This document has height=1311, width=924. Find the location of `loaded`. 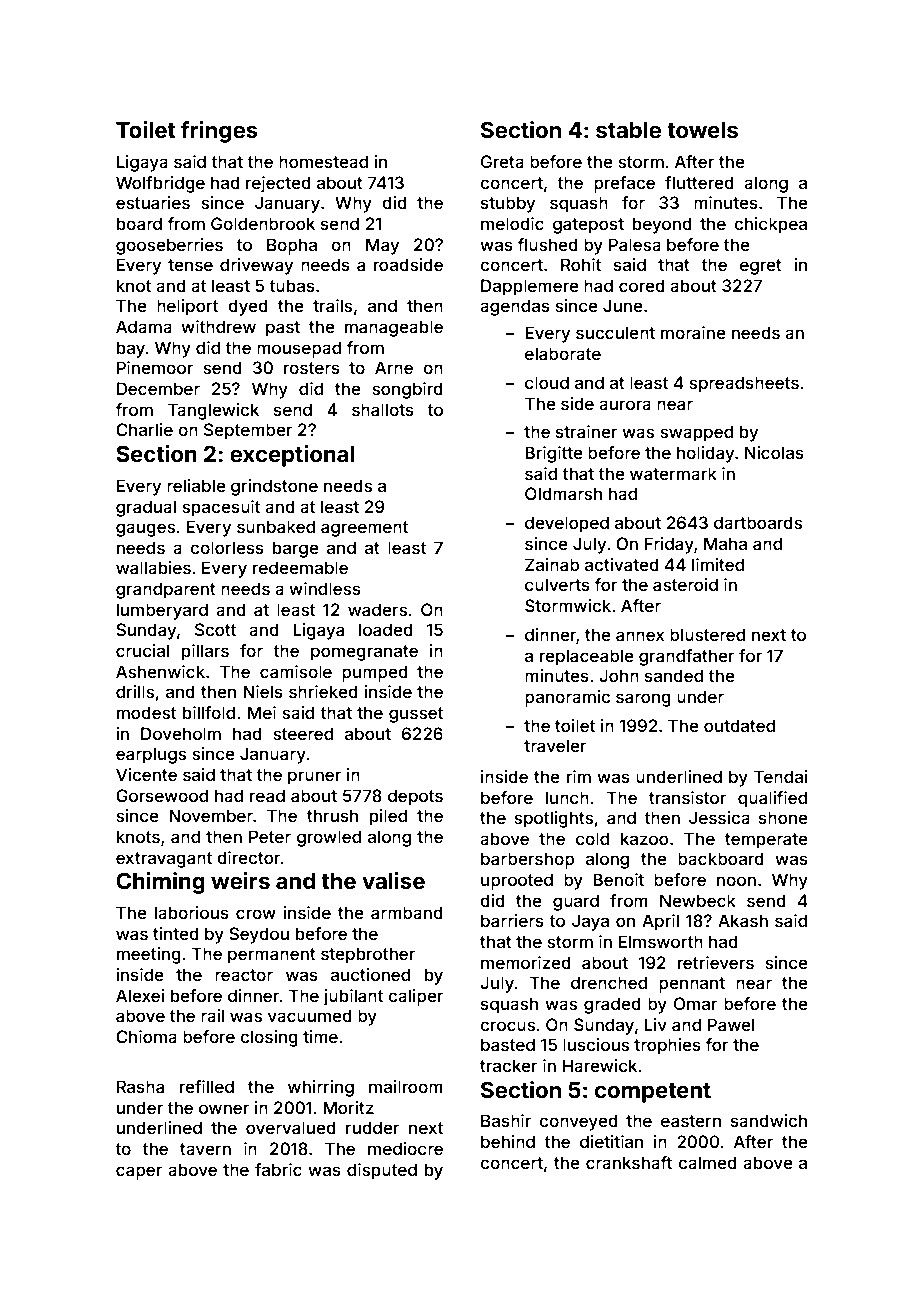

loaded is located at coordinates (386, 629).
